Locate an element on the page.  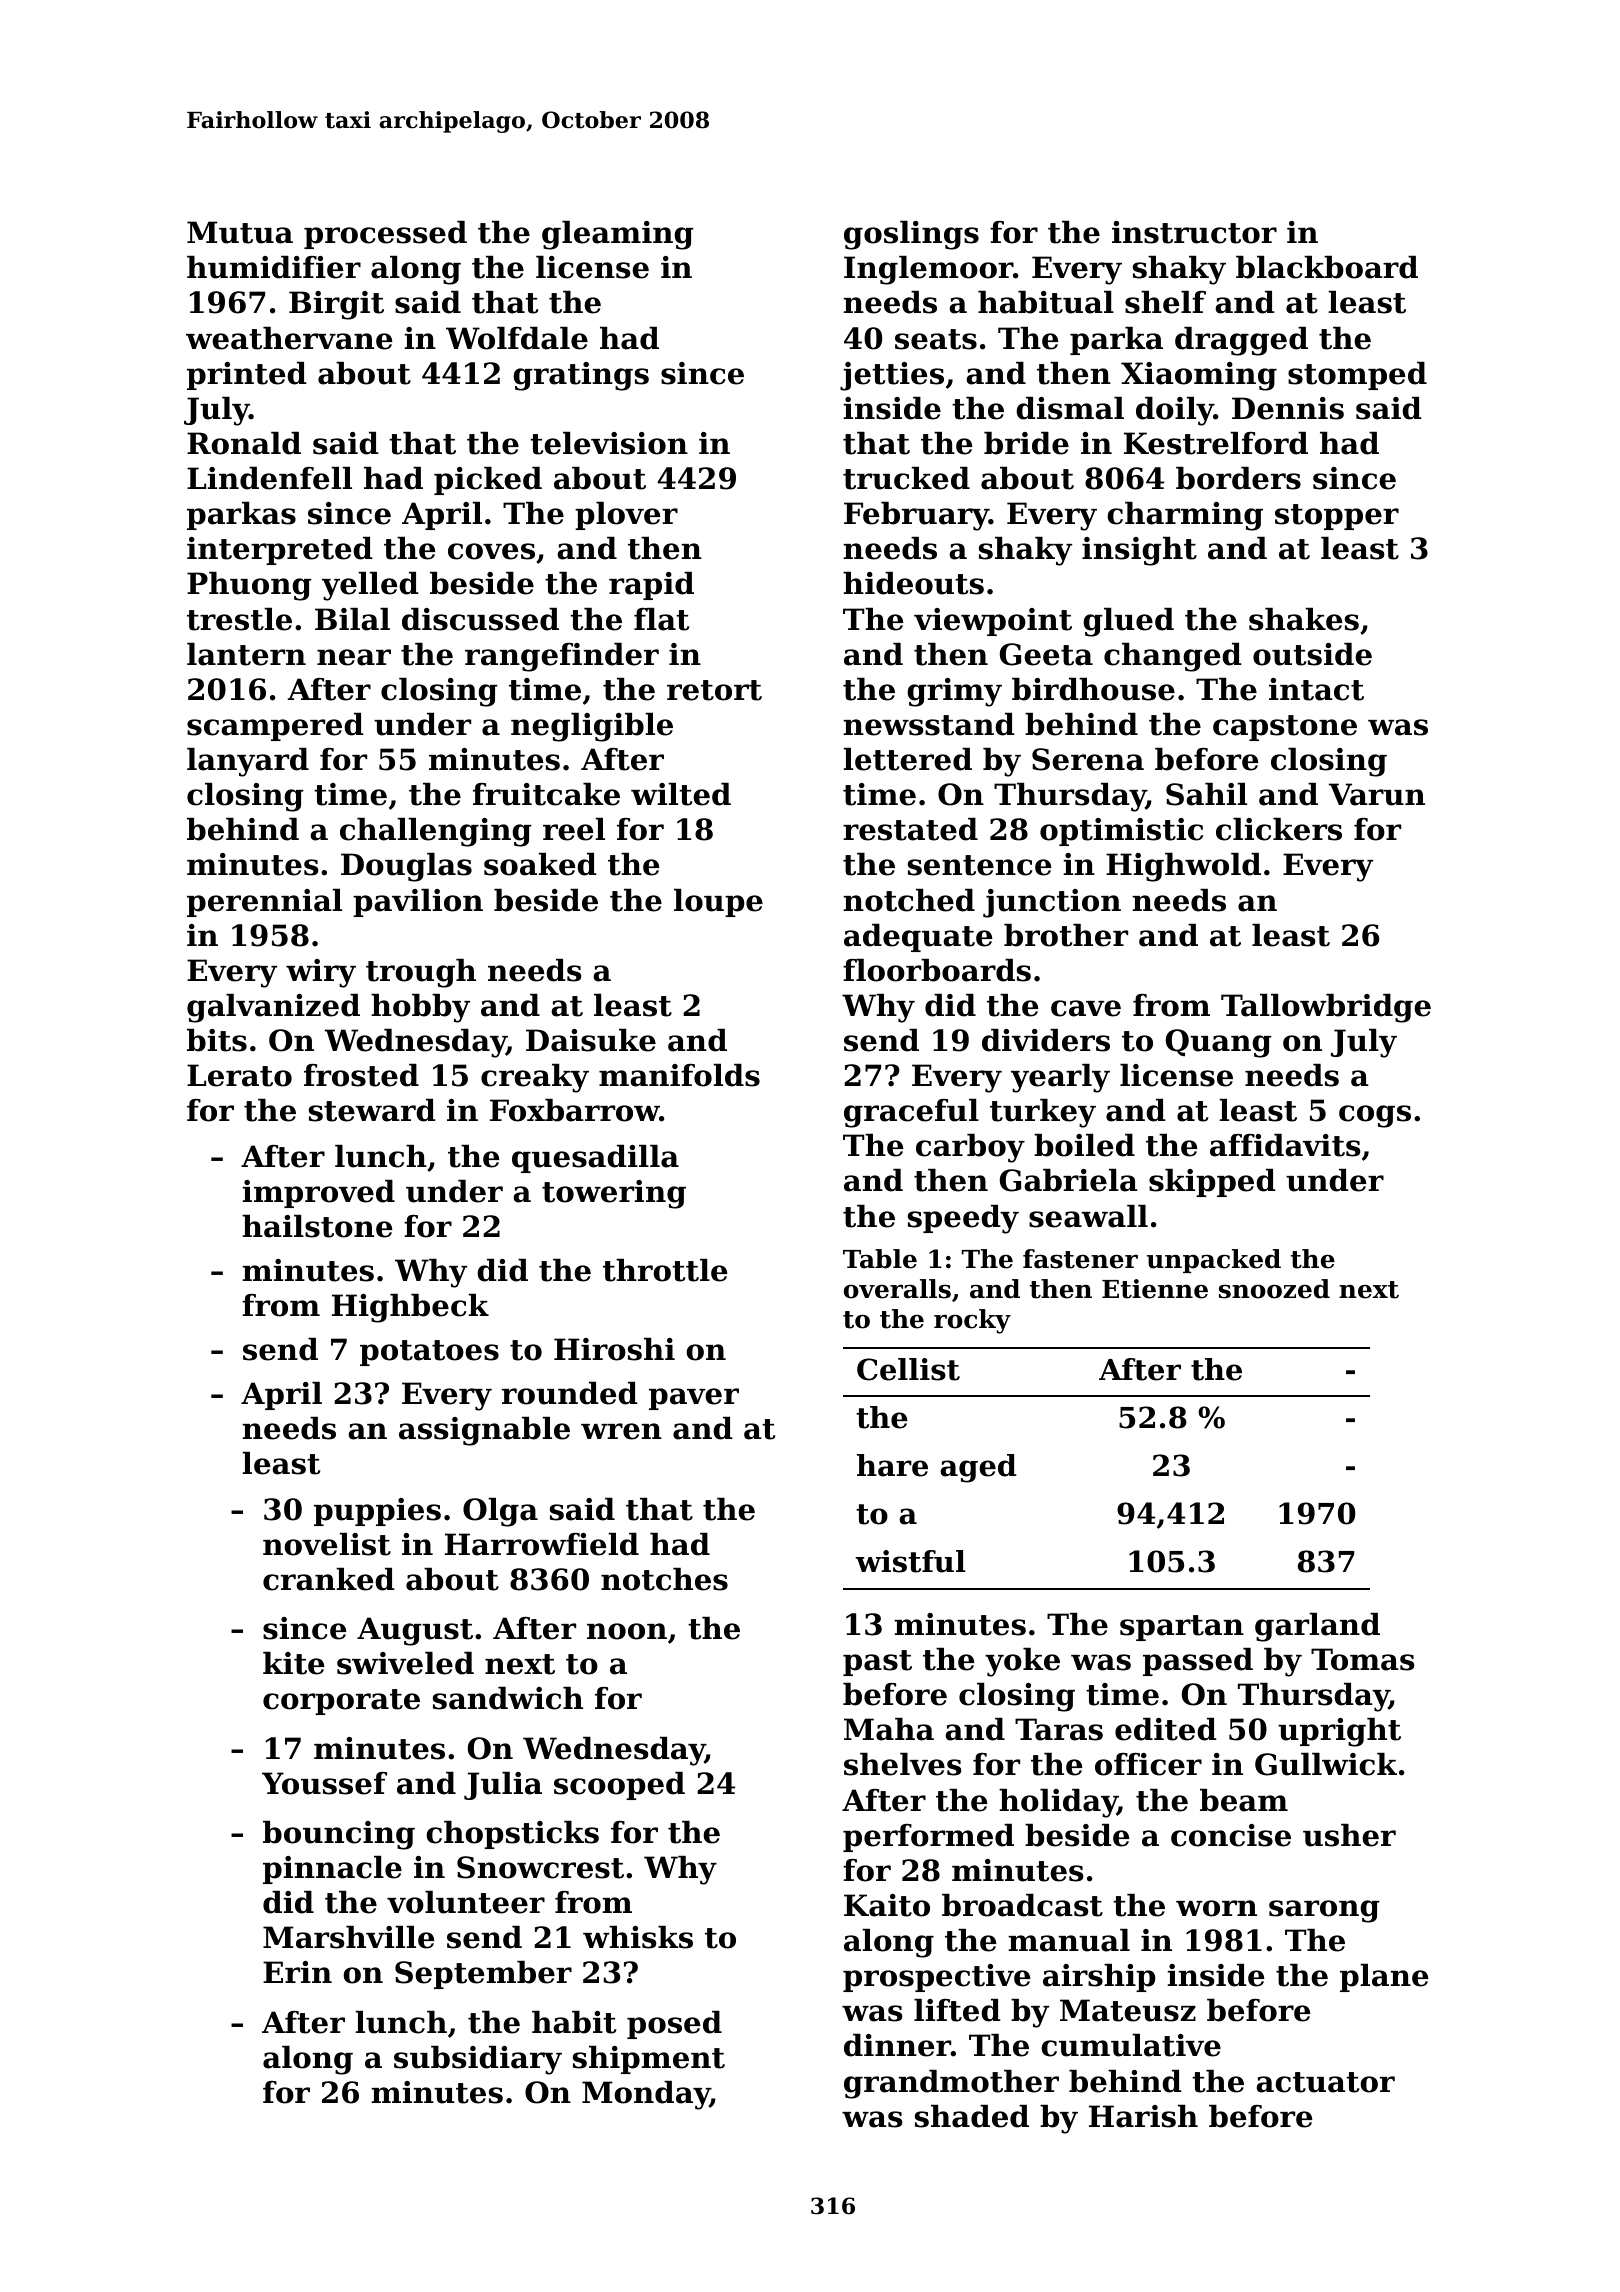
cogs is located at coordinates (1375, 1116).
